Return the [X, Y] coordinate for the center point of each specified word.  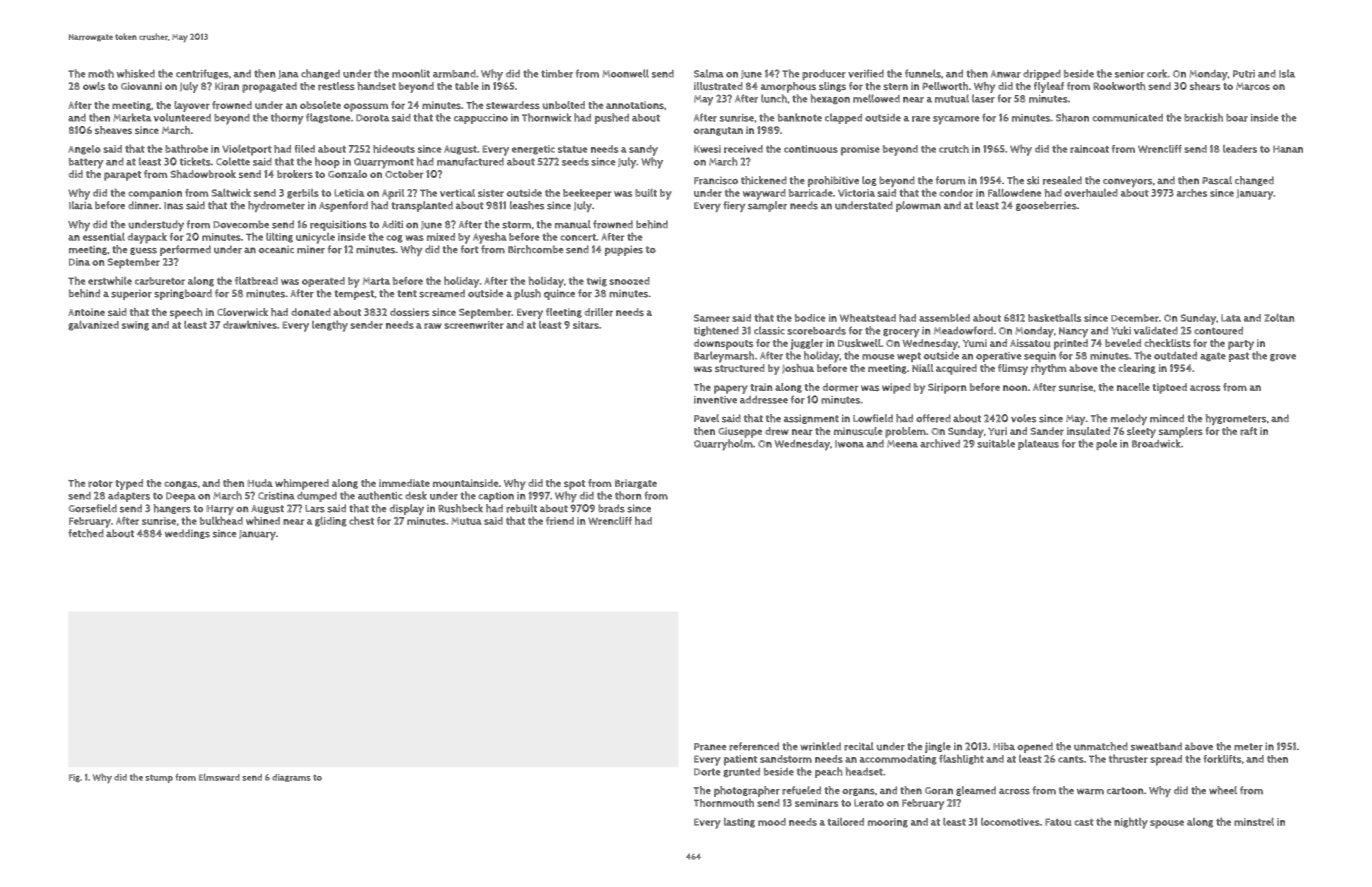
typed [129, 484]
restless [336, 86]
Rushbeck [460, 508]
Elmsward [219, 777]
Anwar [1006, 74]
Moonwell [625, 73]
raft [1248, 431]
